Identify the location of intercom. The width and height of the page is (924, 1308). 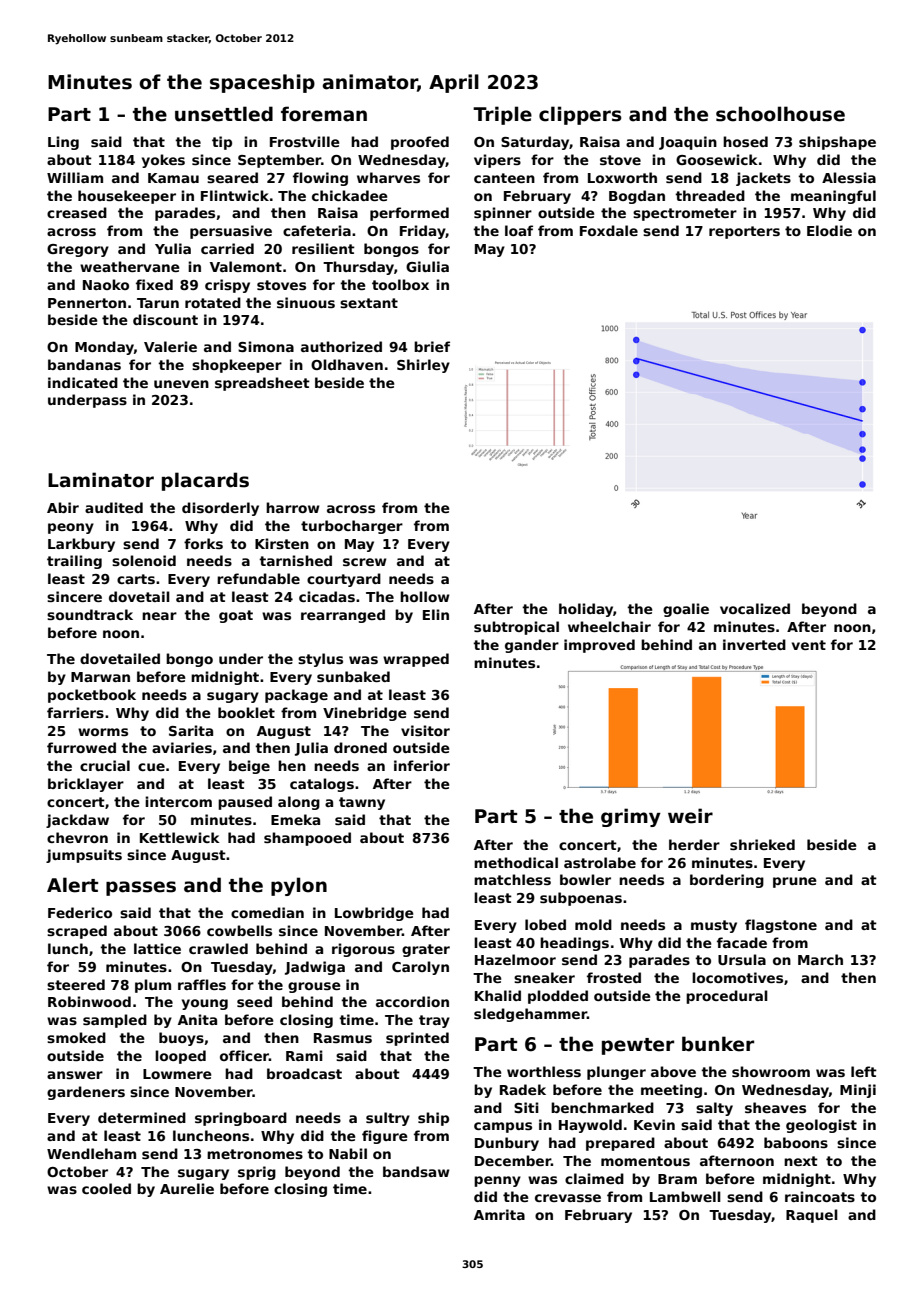
(178, 801).
